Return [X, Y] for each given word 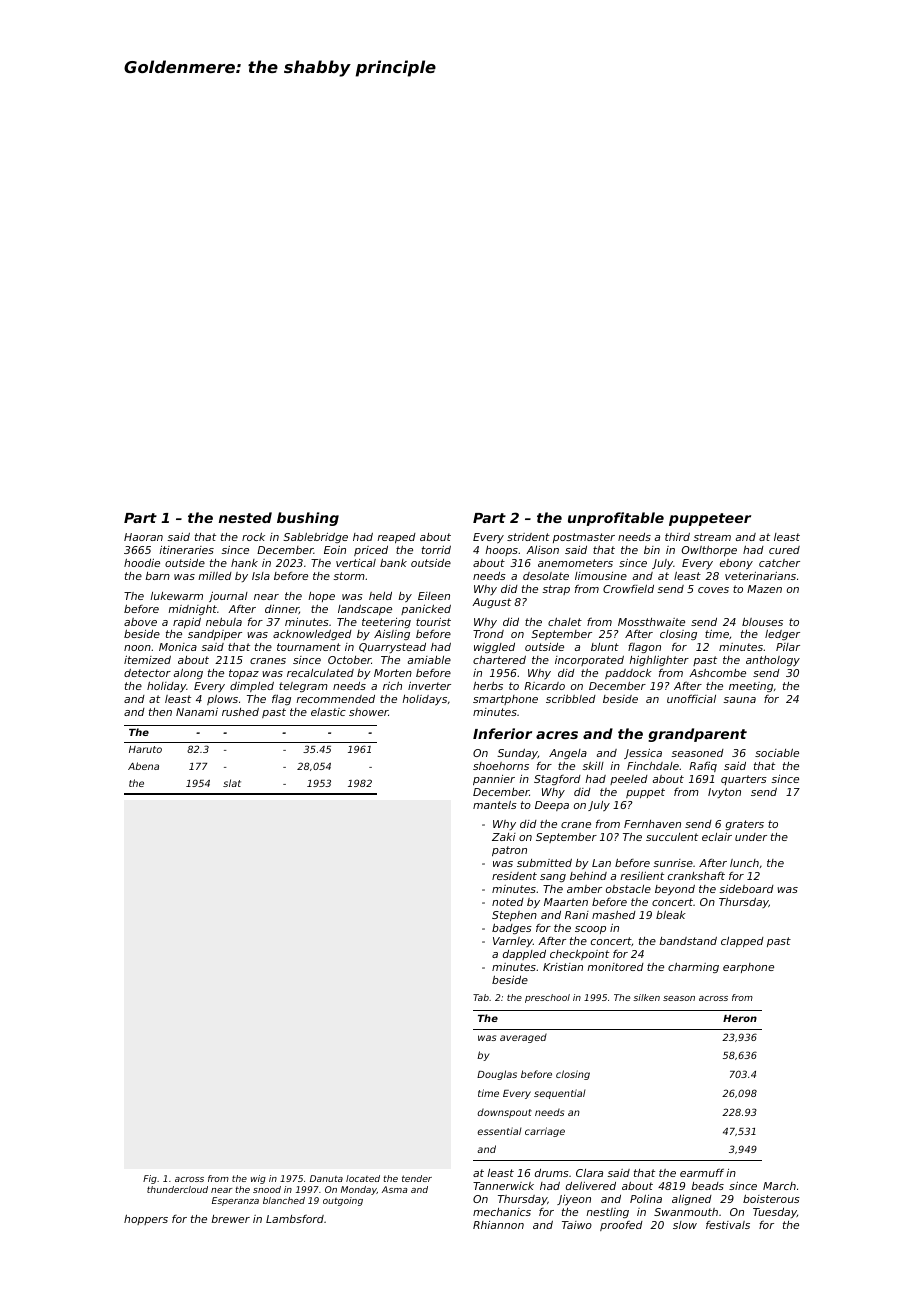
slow [685, 1225]
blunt [605, 647]
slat [232, 783]
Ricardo [544, 686]
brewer [230, 1219]
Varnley [513, 942]
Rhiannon [498, 1225]
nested [245, 517]
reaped [396, 538]
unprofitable [616, 519]
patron [509, 851]
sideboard [746, 889]
